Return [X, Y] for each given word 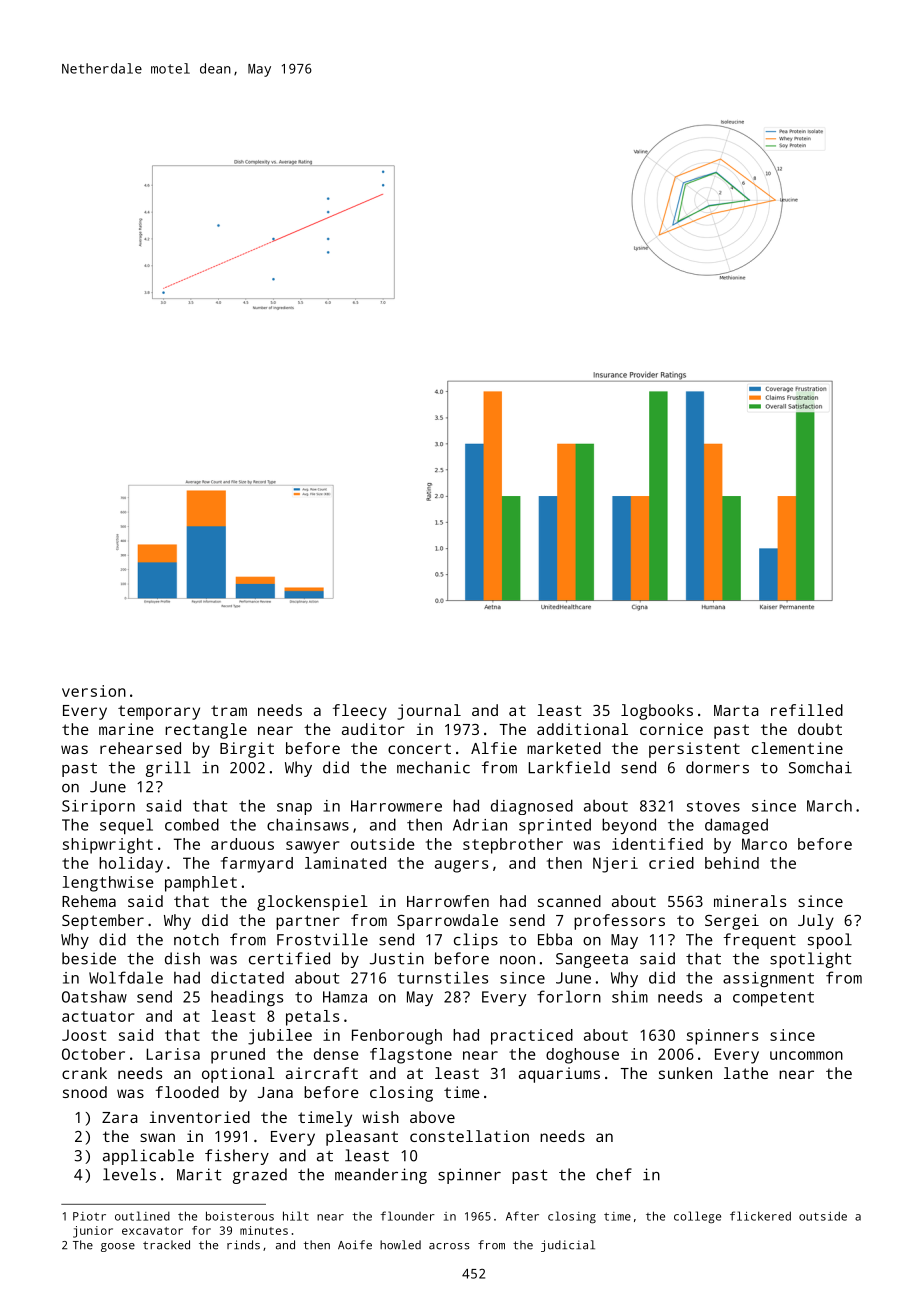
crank [84, 1073]
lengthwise [108, 884]
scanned [569, 901]
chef [614, 1174]
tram [229, 710]
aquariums [559, 1075]
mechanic [433, 767]
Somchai [820, 767]
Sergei [732, 922]
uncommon [806, 1055]
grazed [260, 1176]
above [432, 1117]
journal [429, 712]
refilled [807, 710]
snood [85, 1092]
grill [168, 769]
